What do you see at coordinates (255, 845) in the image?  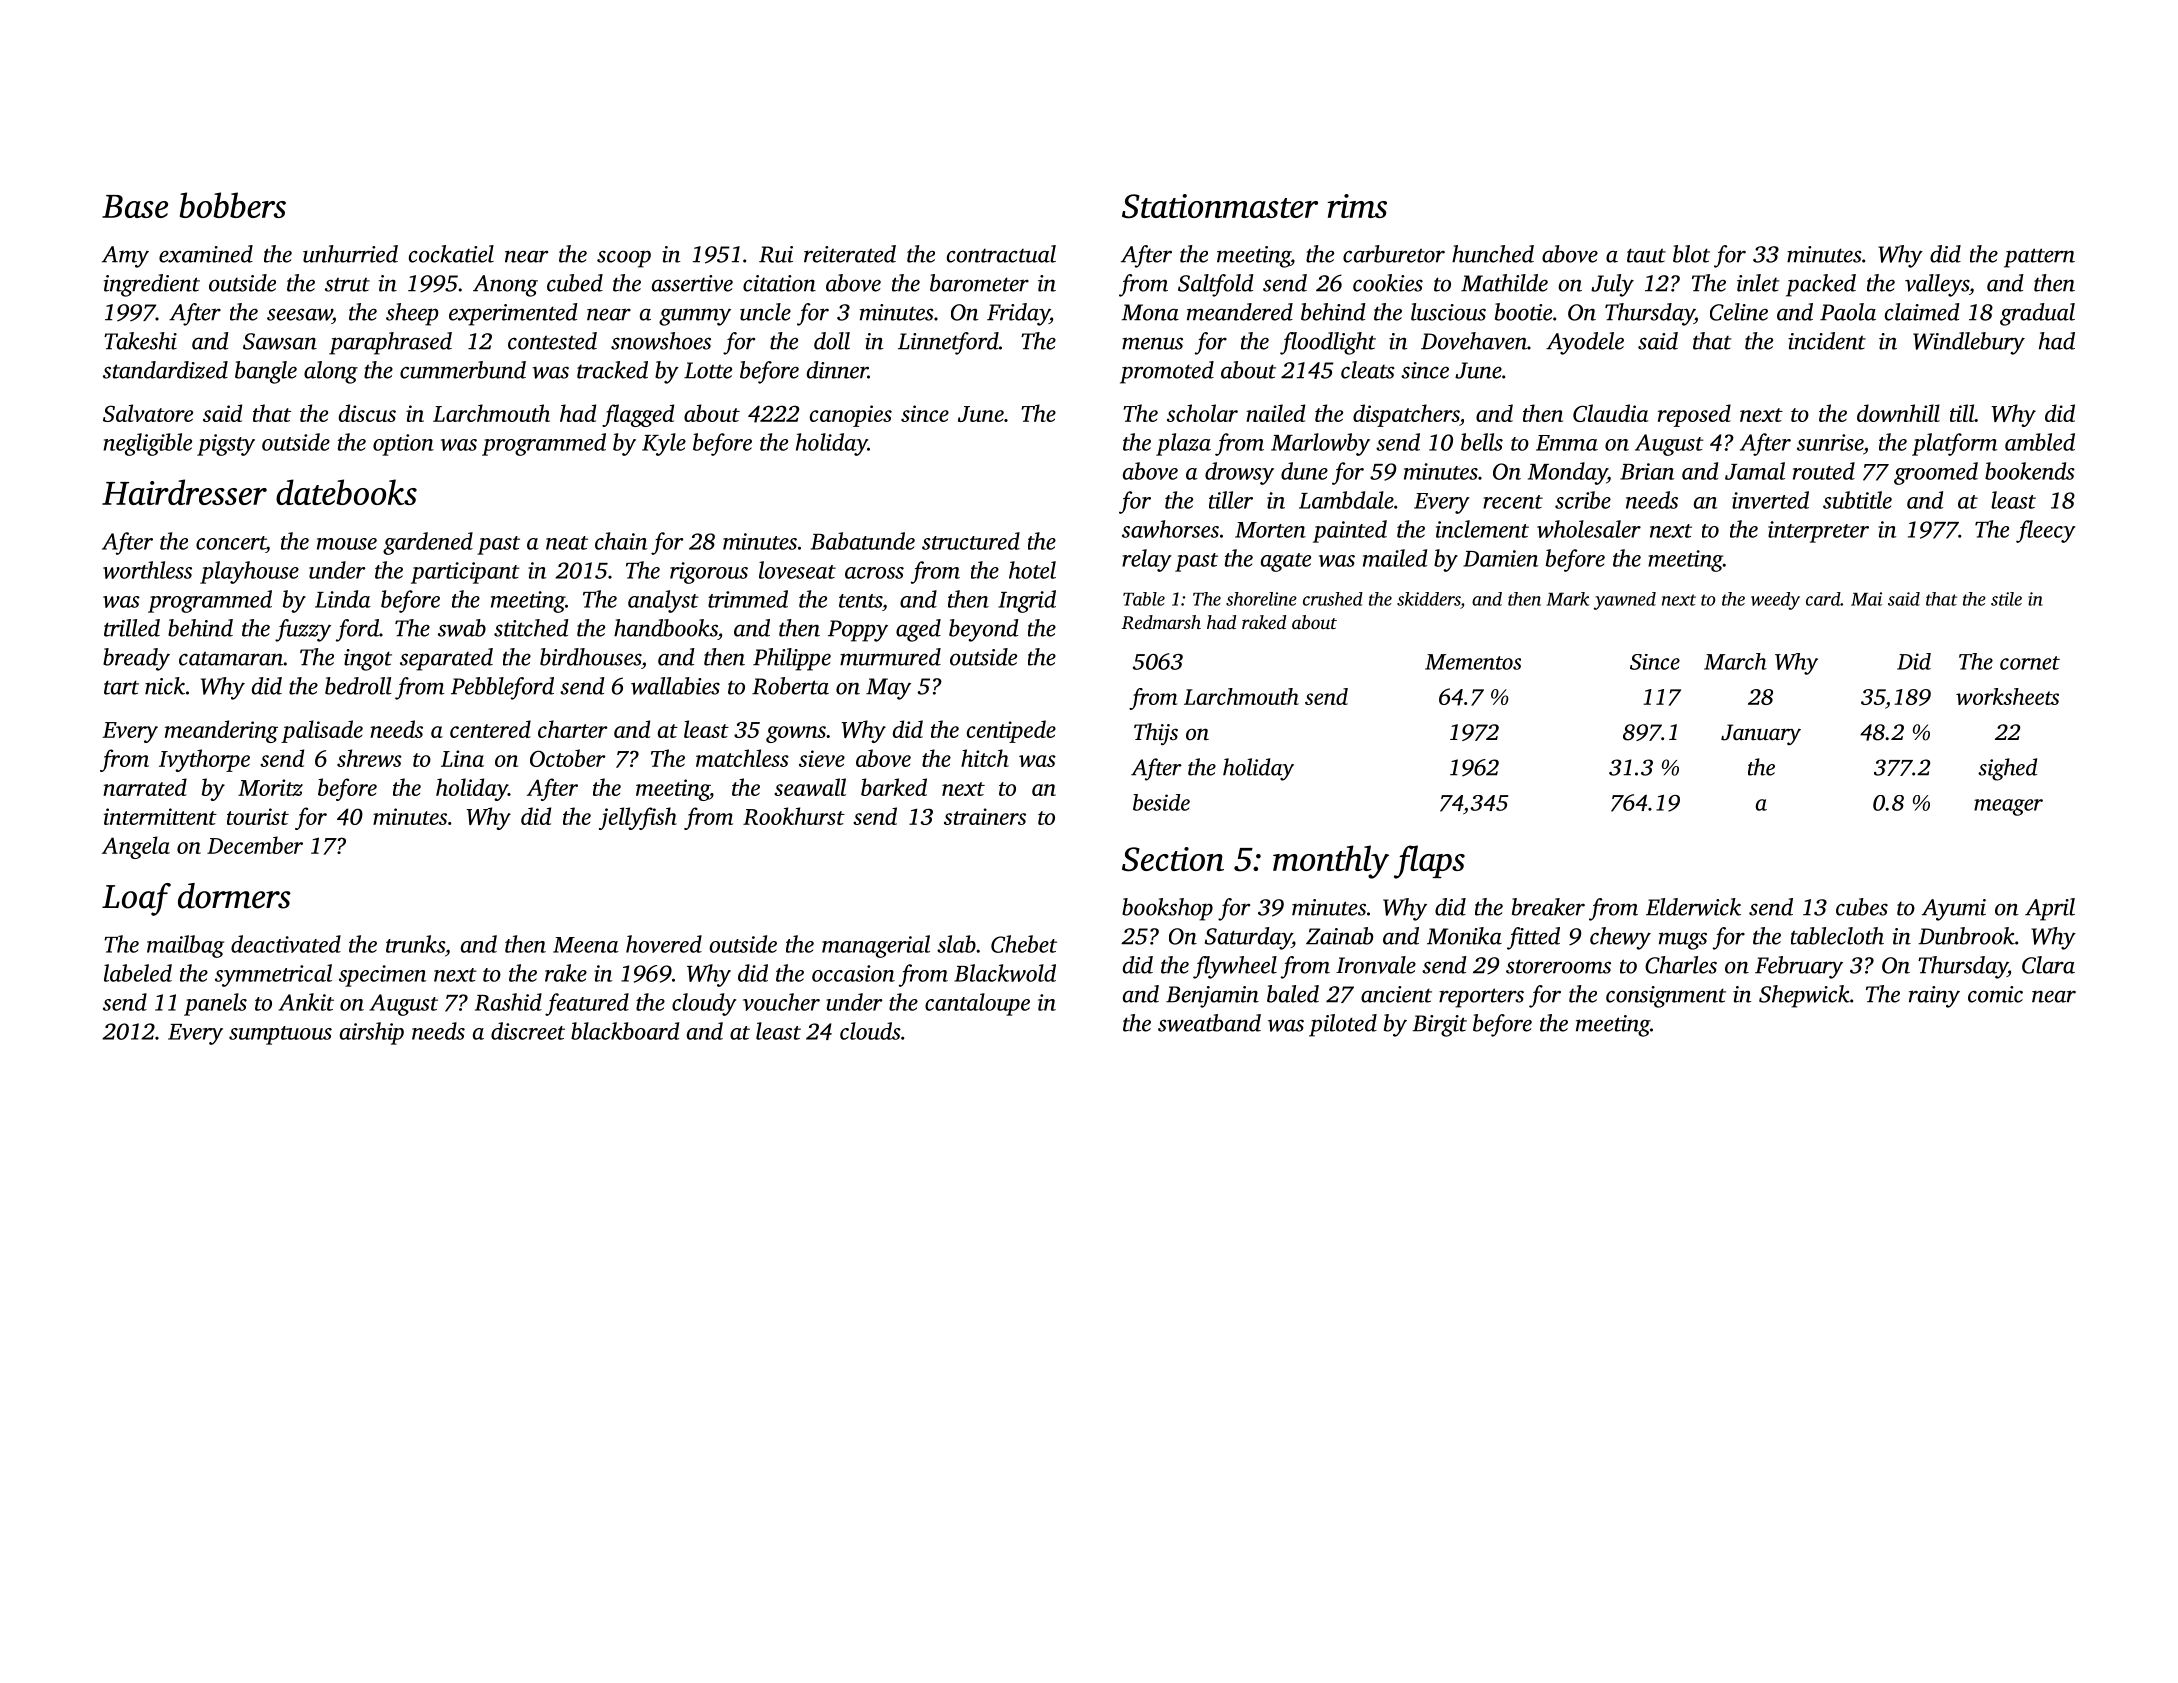 I see `December` at bounding box center [255, 845].
